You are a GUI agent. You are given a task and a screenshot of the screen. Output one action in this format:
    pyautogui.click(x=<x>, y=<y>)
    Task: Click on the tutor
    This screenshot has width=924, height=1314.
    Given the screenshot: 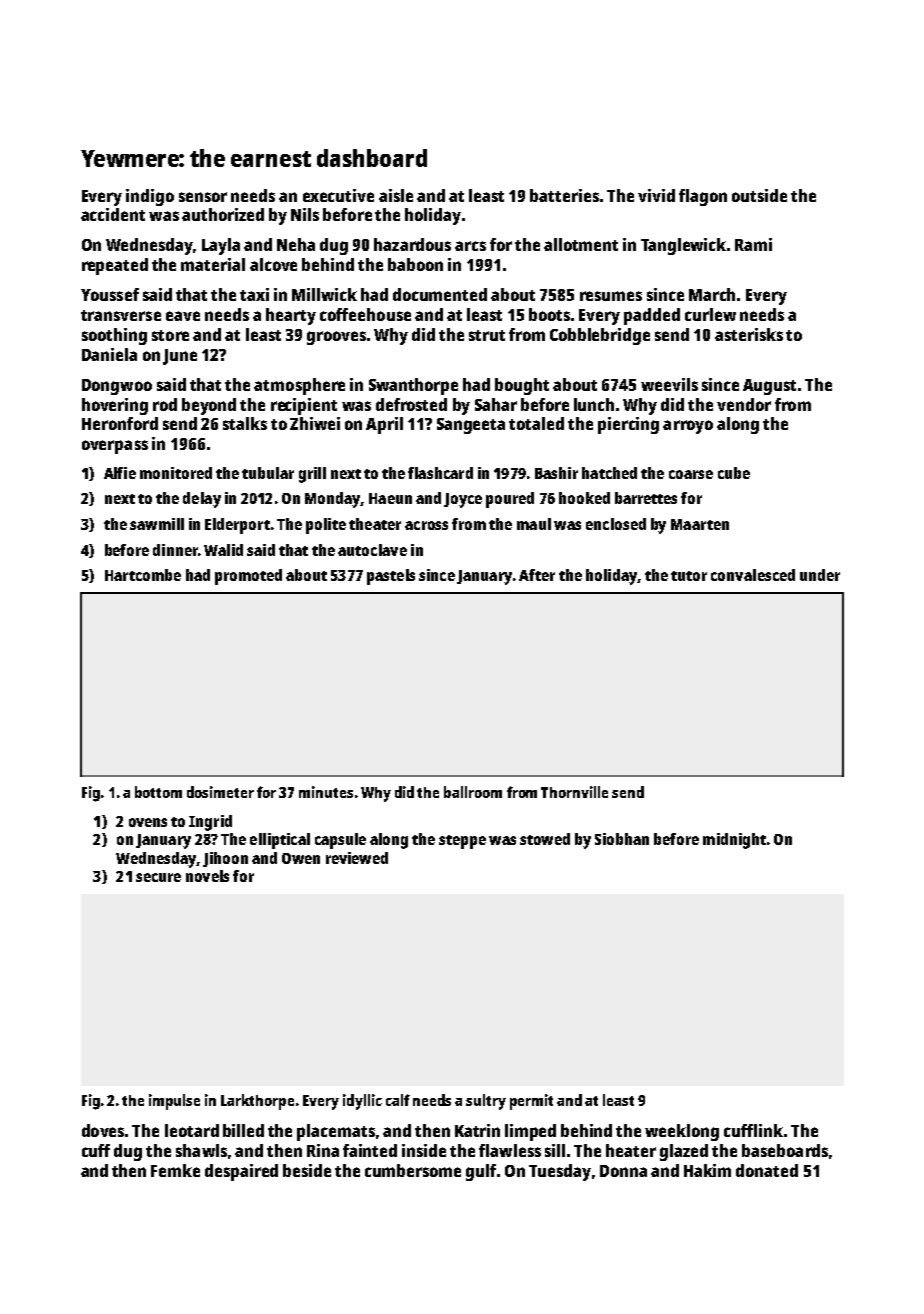 What is the action you would take?
    pyautogui.click(x=689, y=576)
